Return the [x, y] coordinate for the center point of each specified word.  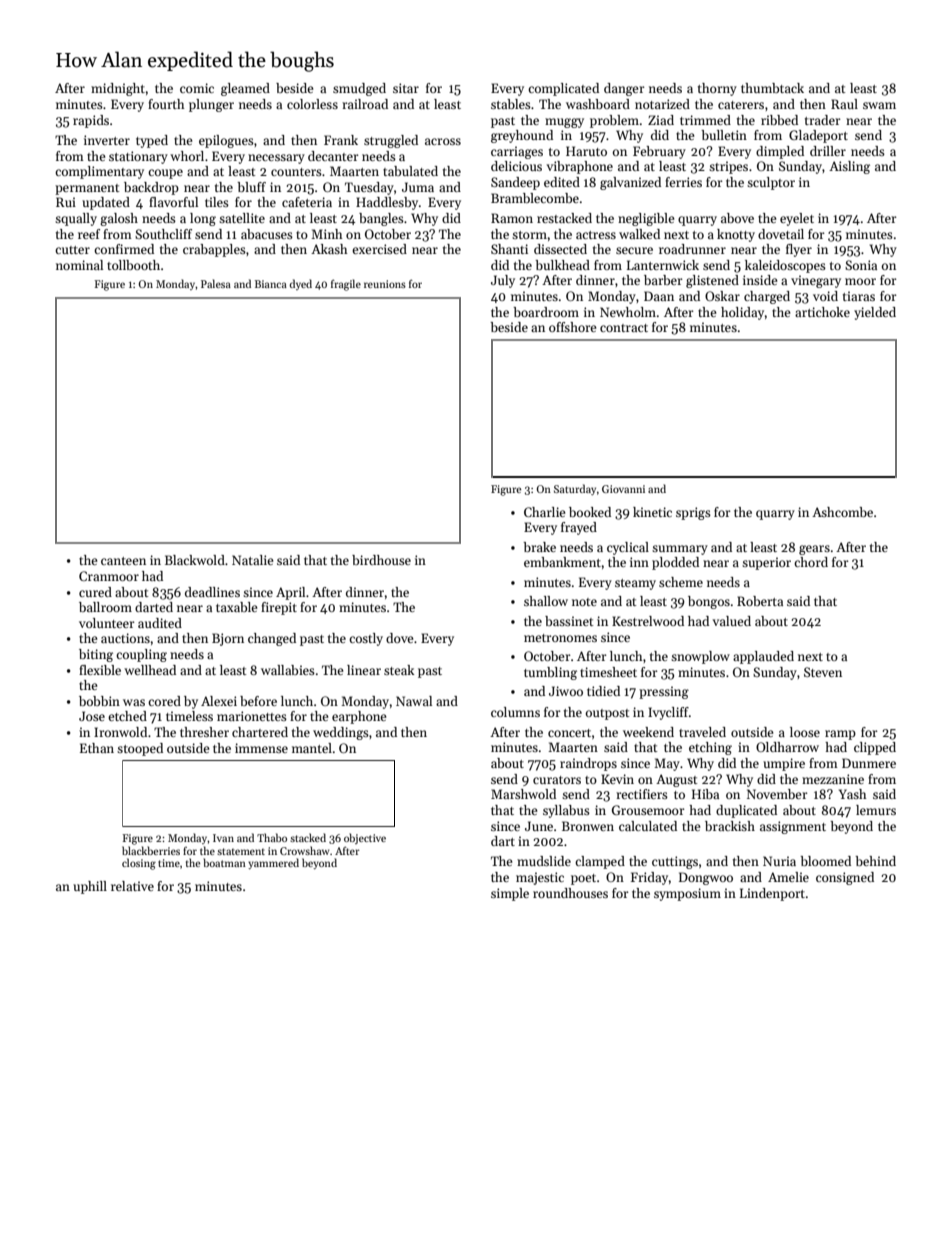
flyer [799, 250]
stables [511, 104]
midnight [118, 89]
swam [879, 105]
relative [132, 886]
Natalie [253, 560]
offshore [573, 327]
